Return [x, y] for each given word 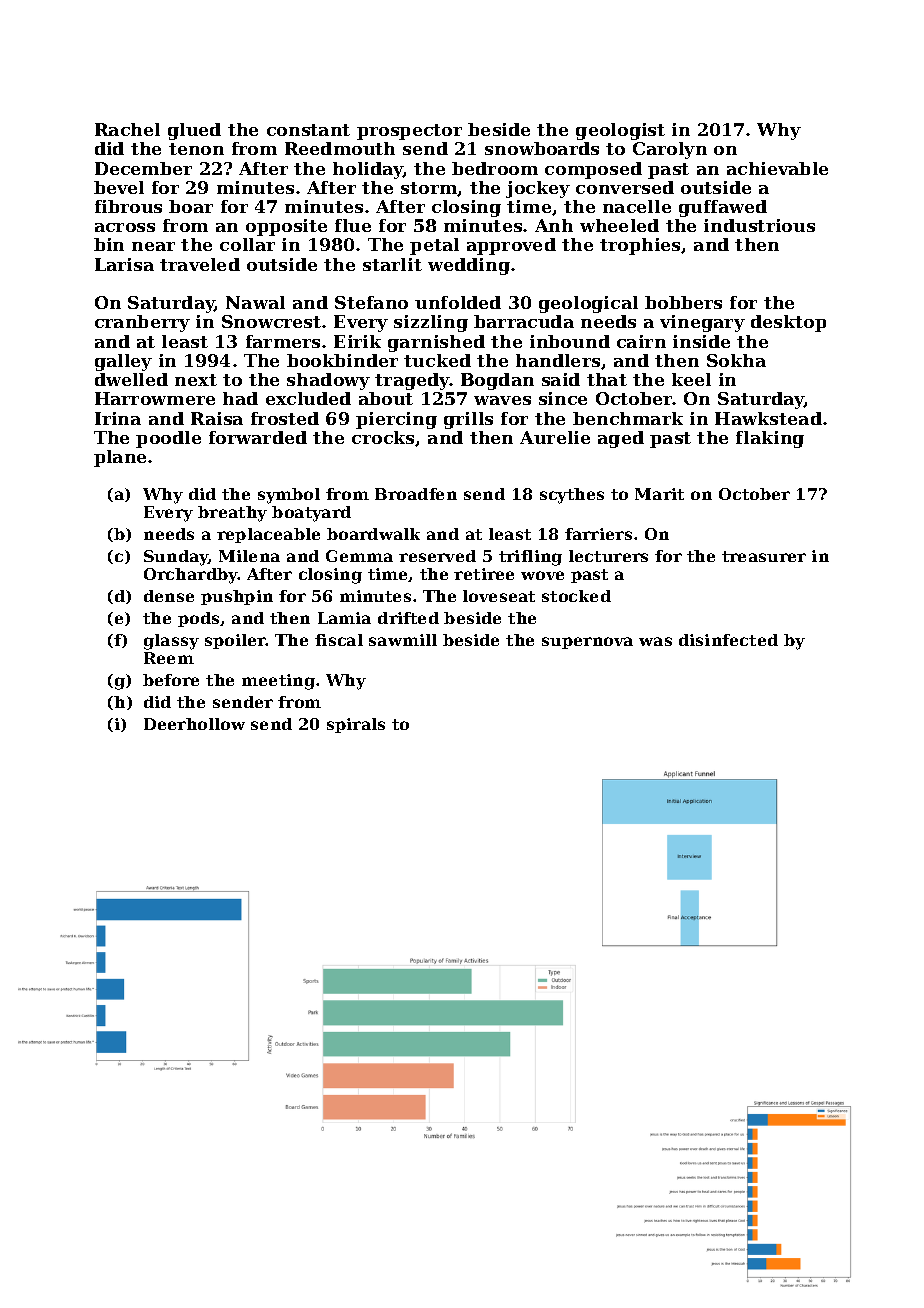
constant [308, 130]
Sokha [736, 360]
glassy [171, 642]
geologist [620, 131]
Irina [118, 418]
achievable [777, 168]
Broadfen [416, 494]
